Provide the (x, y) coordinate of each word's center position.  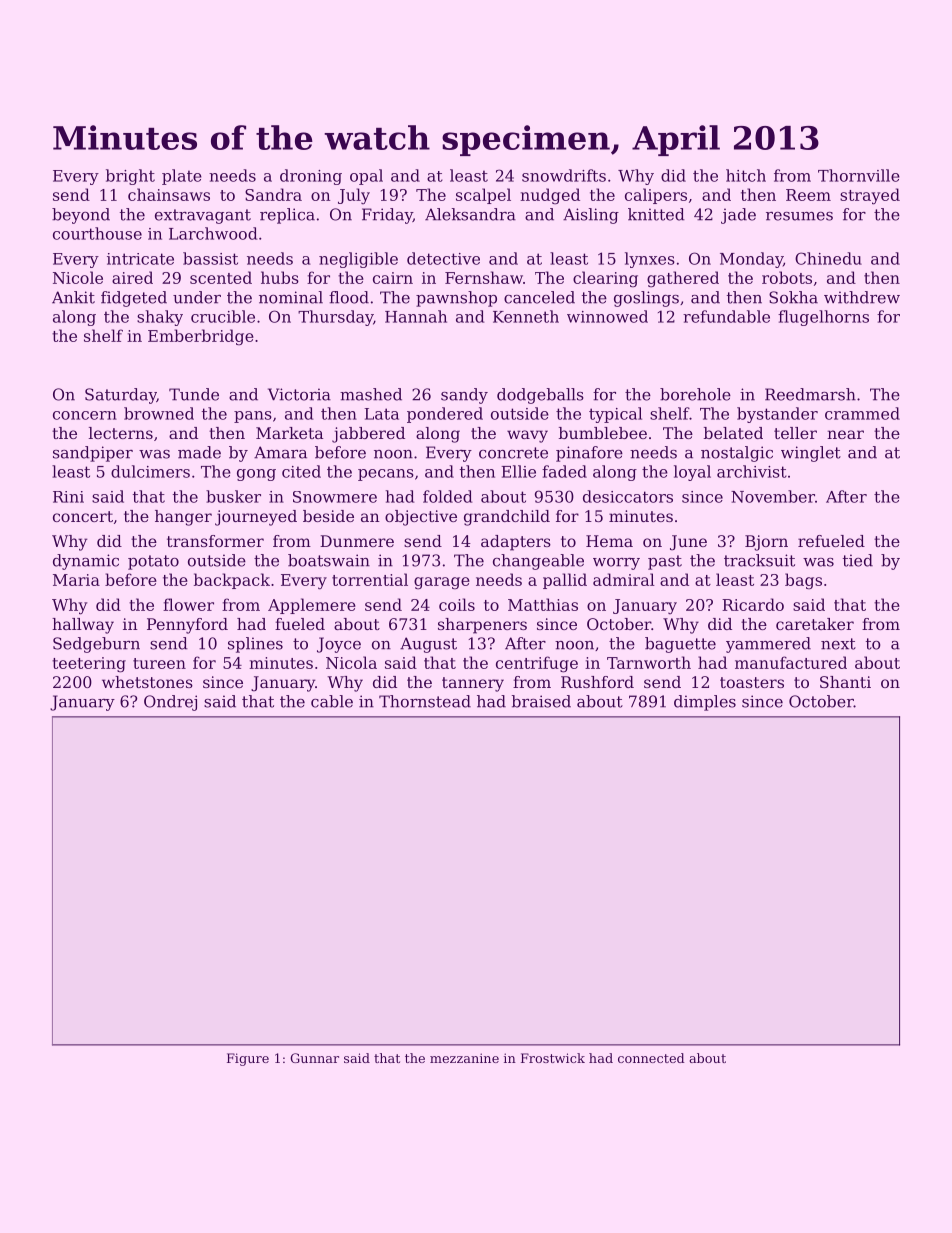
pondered (445, 415)
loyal (692, 473)
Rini (68, 497)
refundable (726, 316)
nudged (550, 196)
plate (182, 177)
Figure (248, 1059)
